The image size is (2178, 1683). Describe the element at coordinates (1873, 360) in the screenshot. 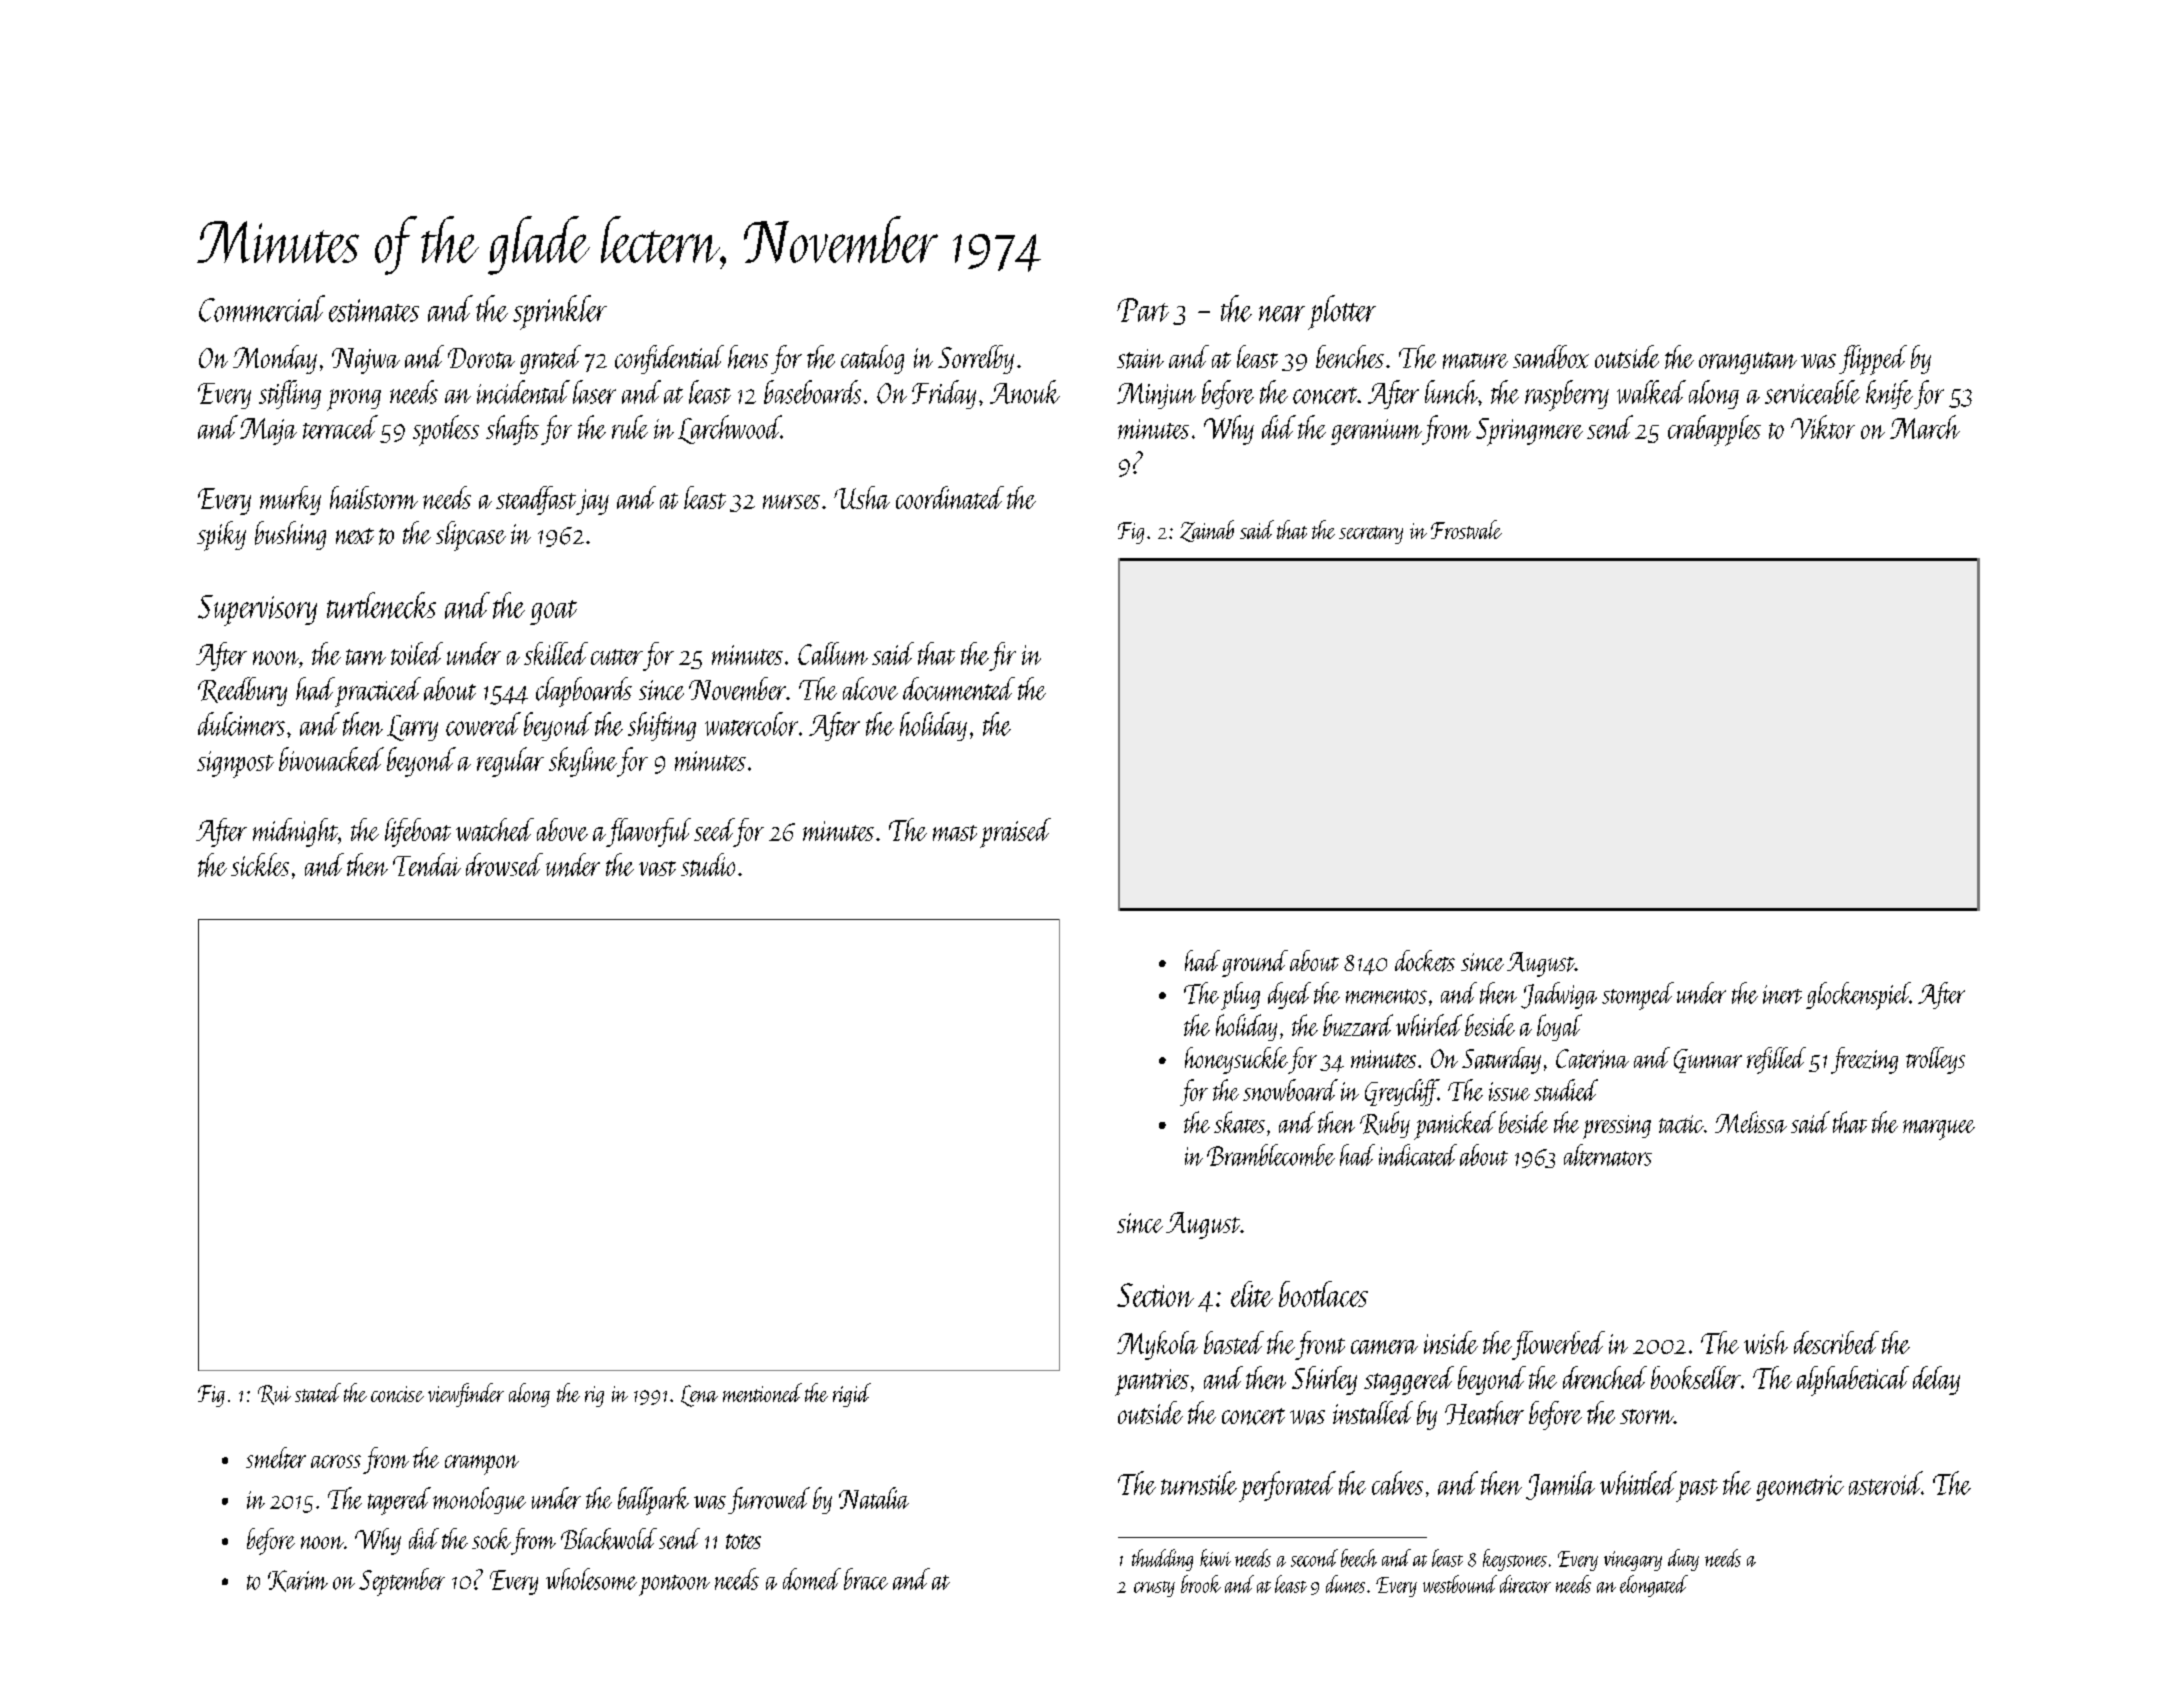

I see `flipped` at that location.
